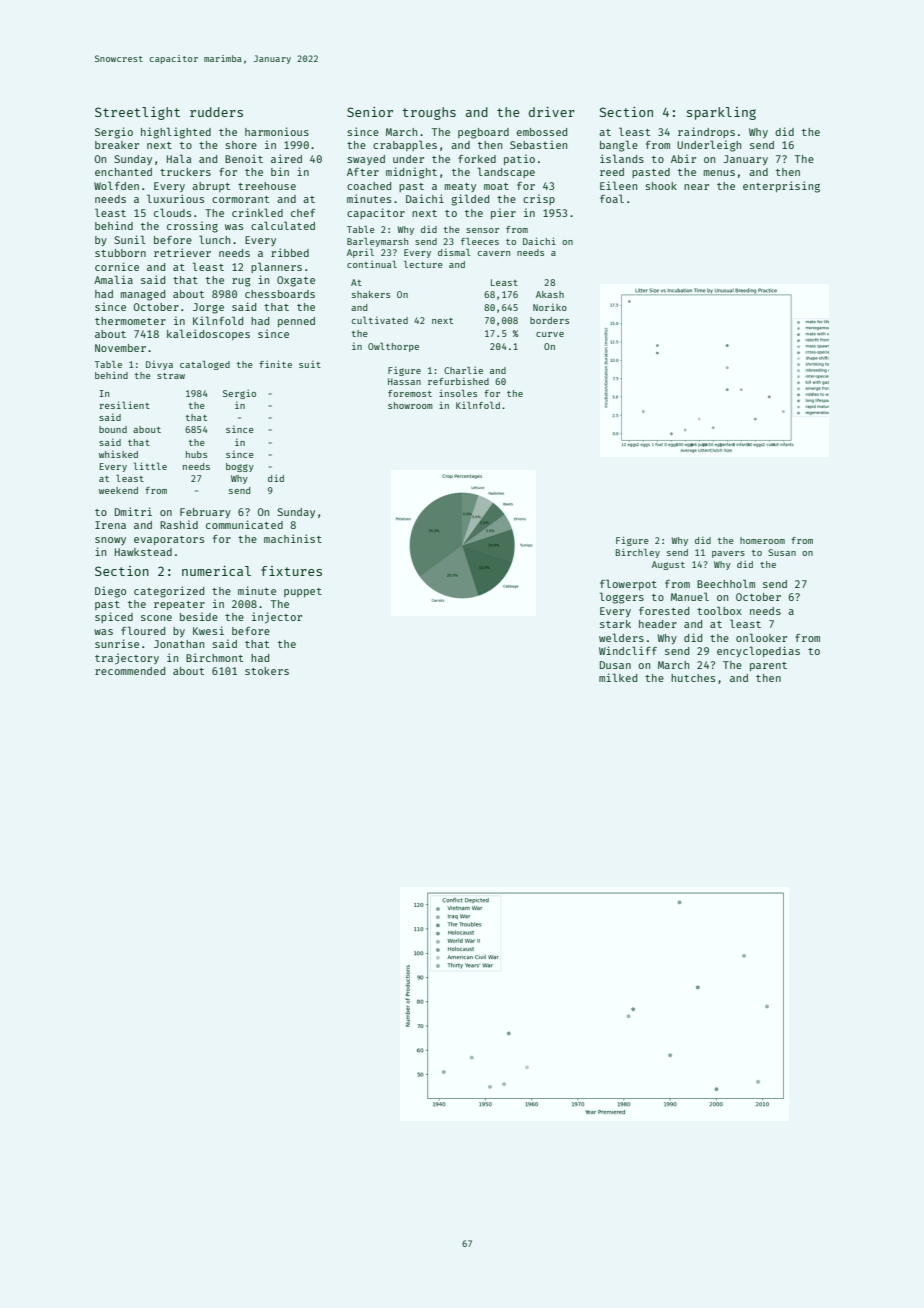  Describe the element at coordinates (782, 552) in the image. I see `Susan` at that location.
